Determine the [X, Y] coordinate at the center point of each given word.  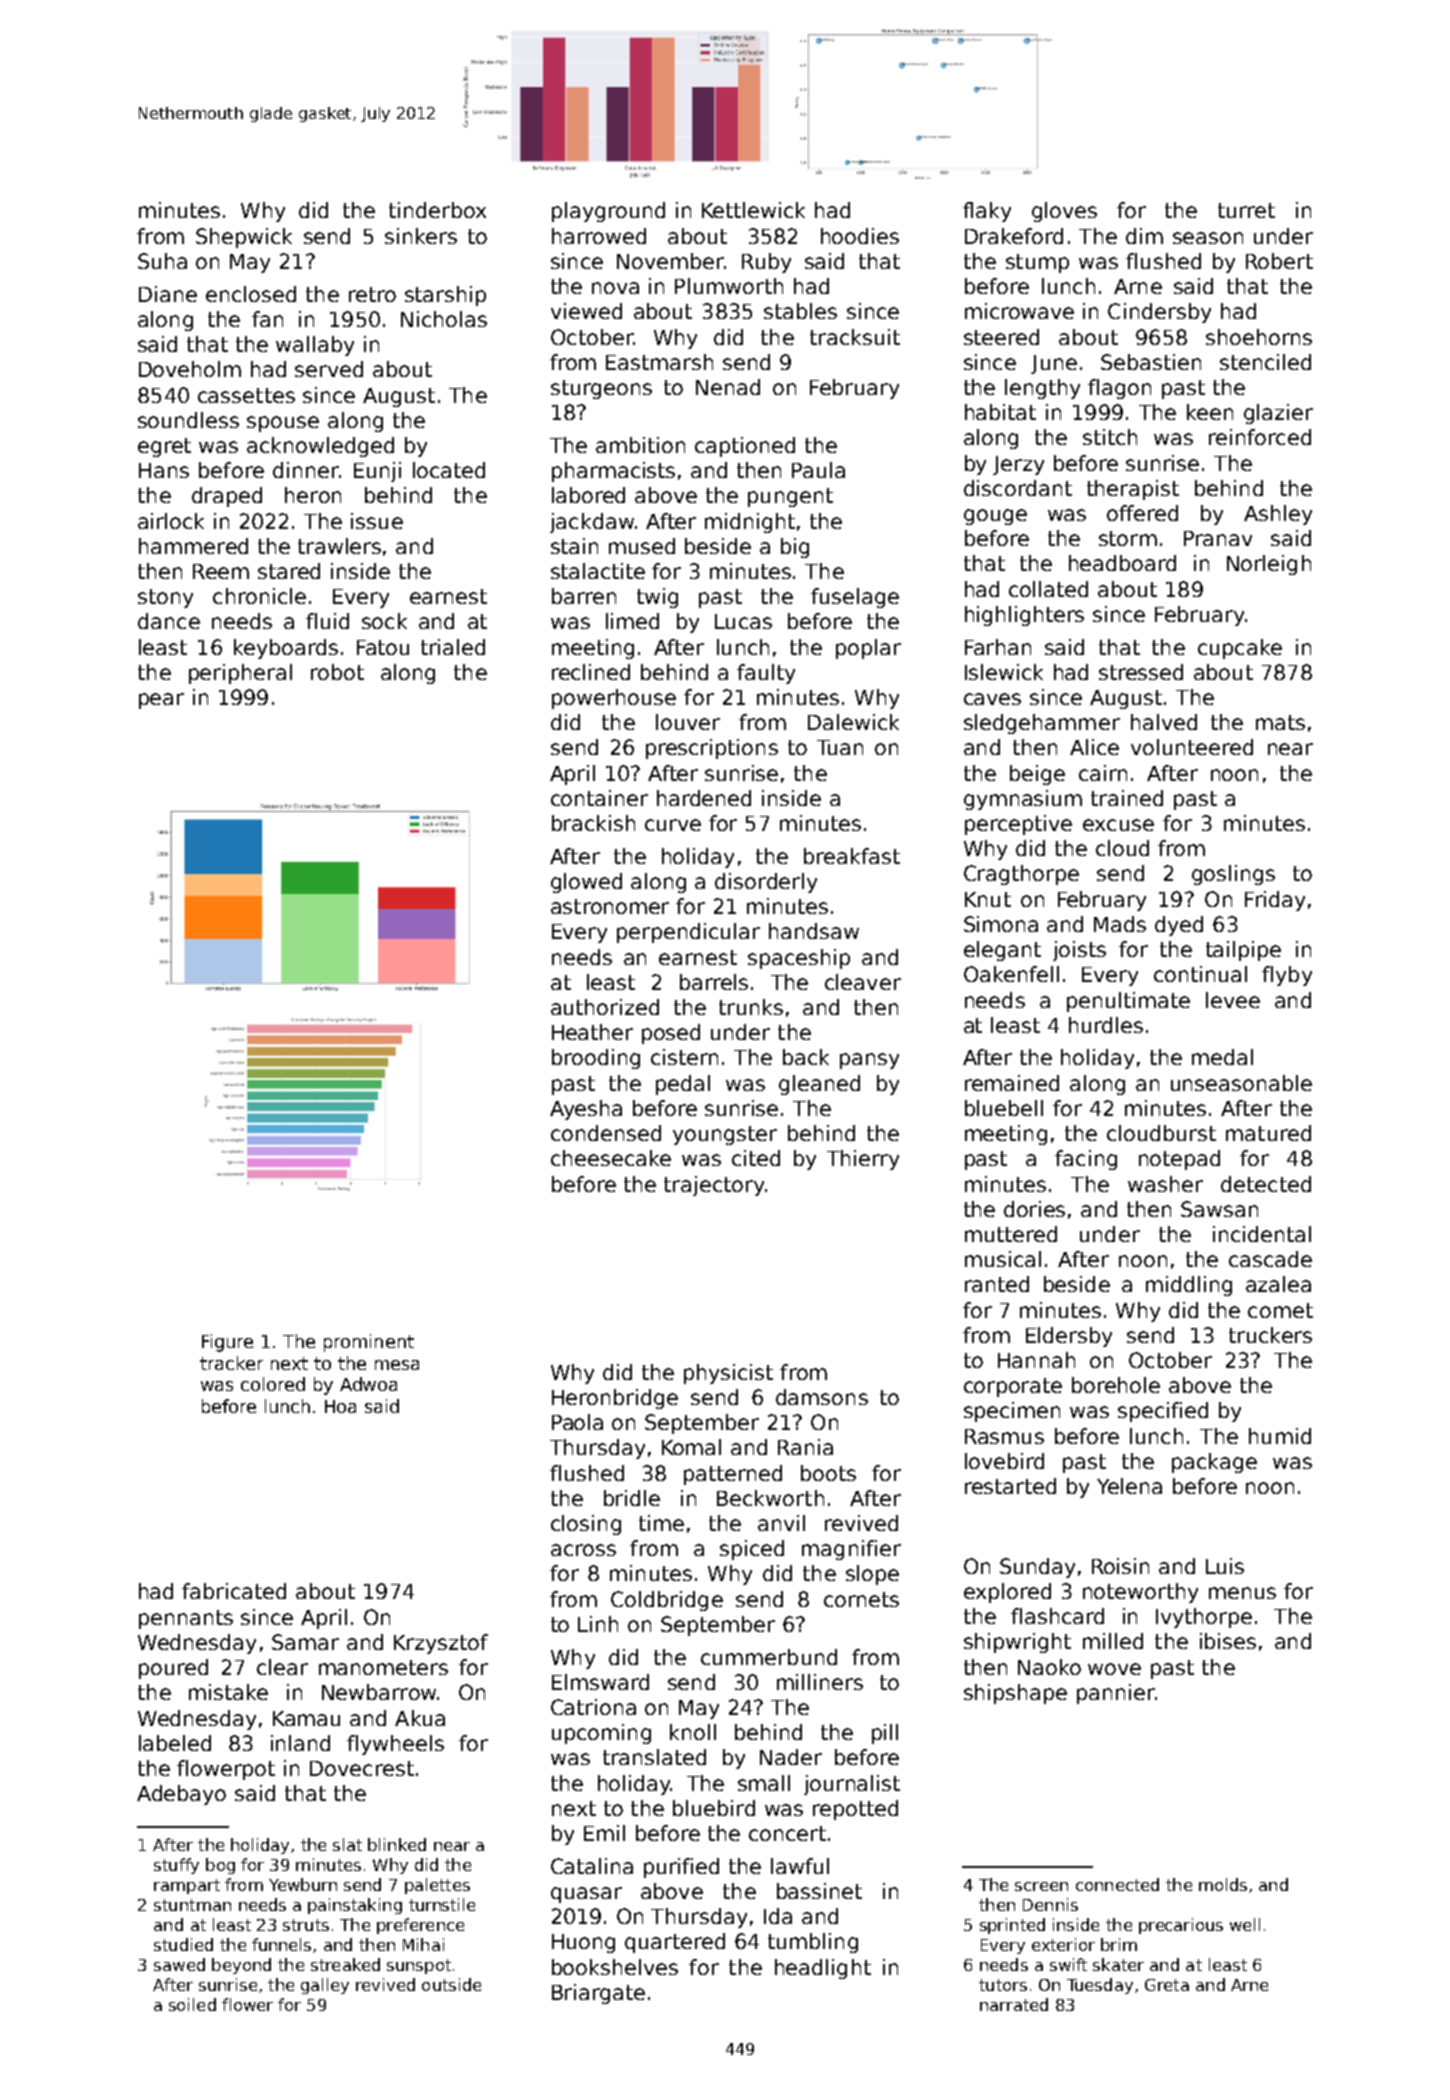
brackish [593, 823]
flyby [1287, 976]
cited [756, 1158]
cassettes [246, 395]
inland [300, 1743]
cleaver [863, 982]
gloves [1064, 212]
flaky [987, 212]
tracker [231, 1363]
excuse [1118, 825]
